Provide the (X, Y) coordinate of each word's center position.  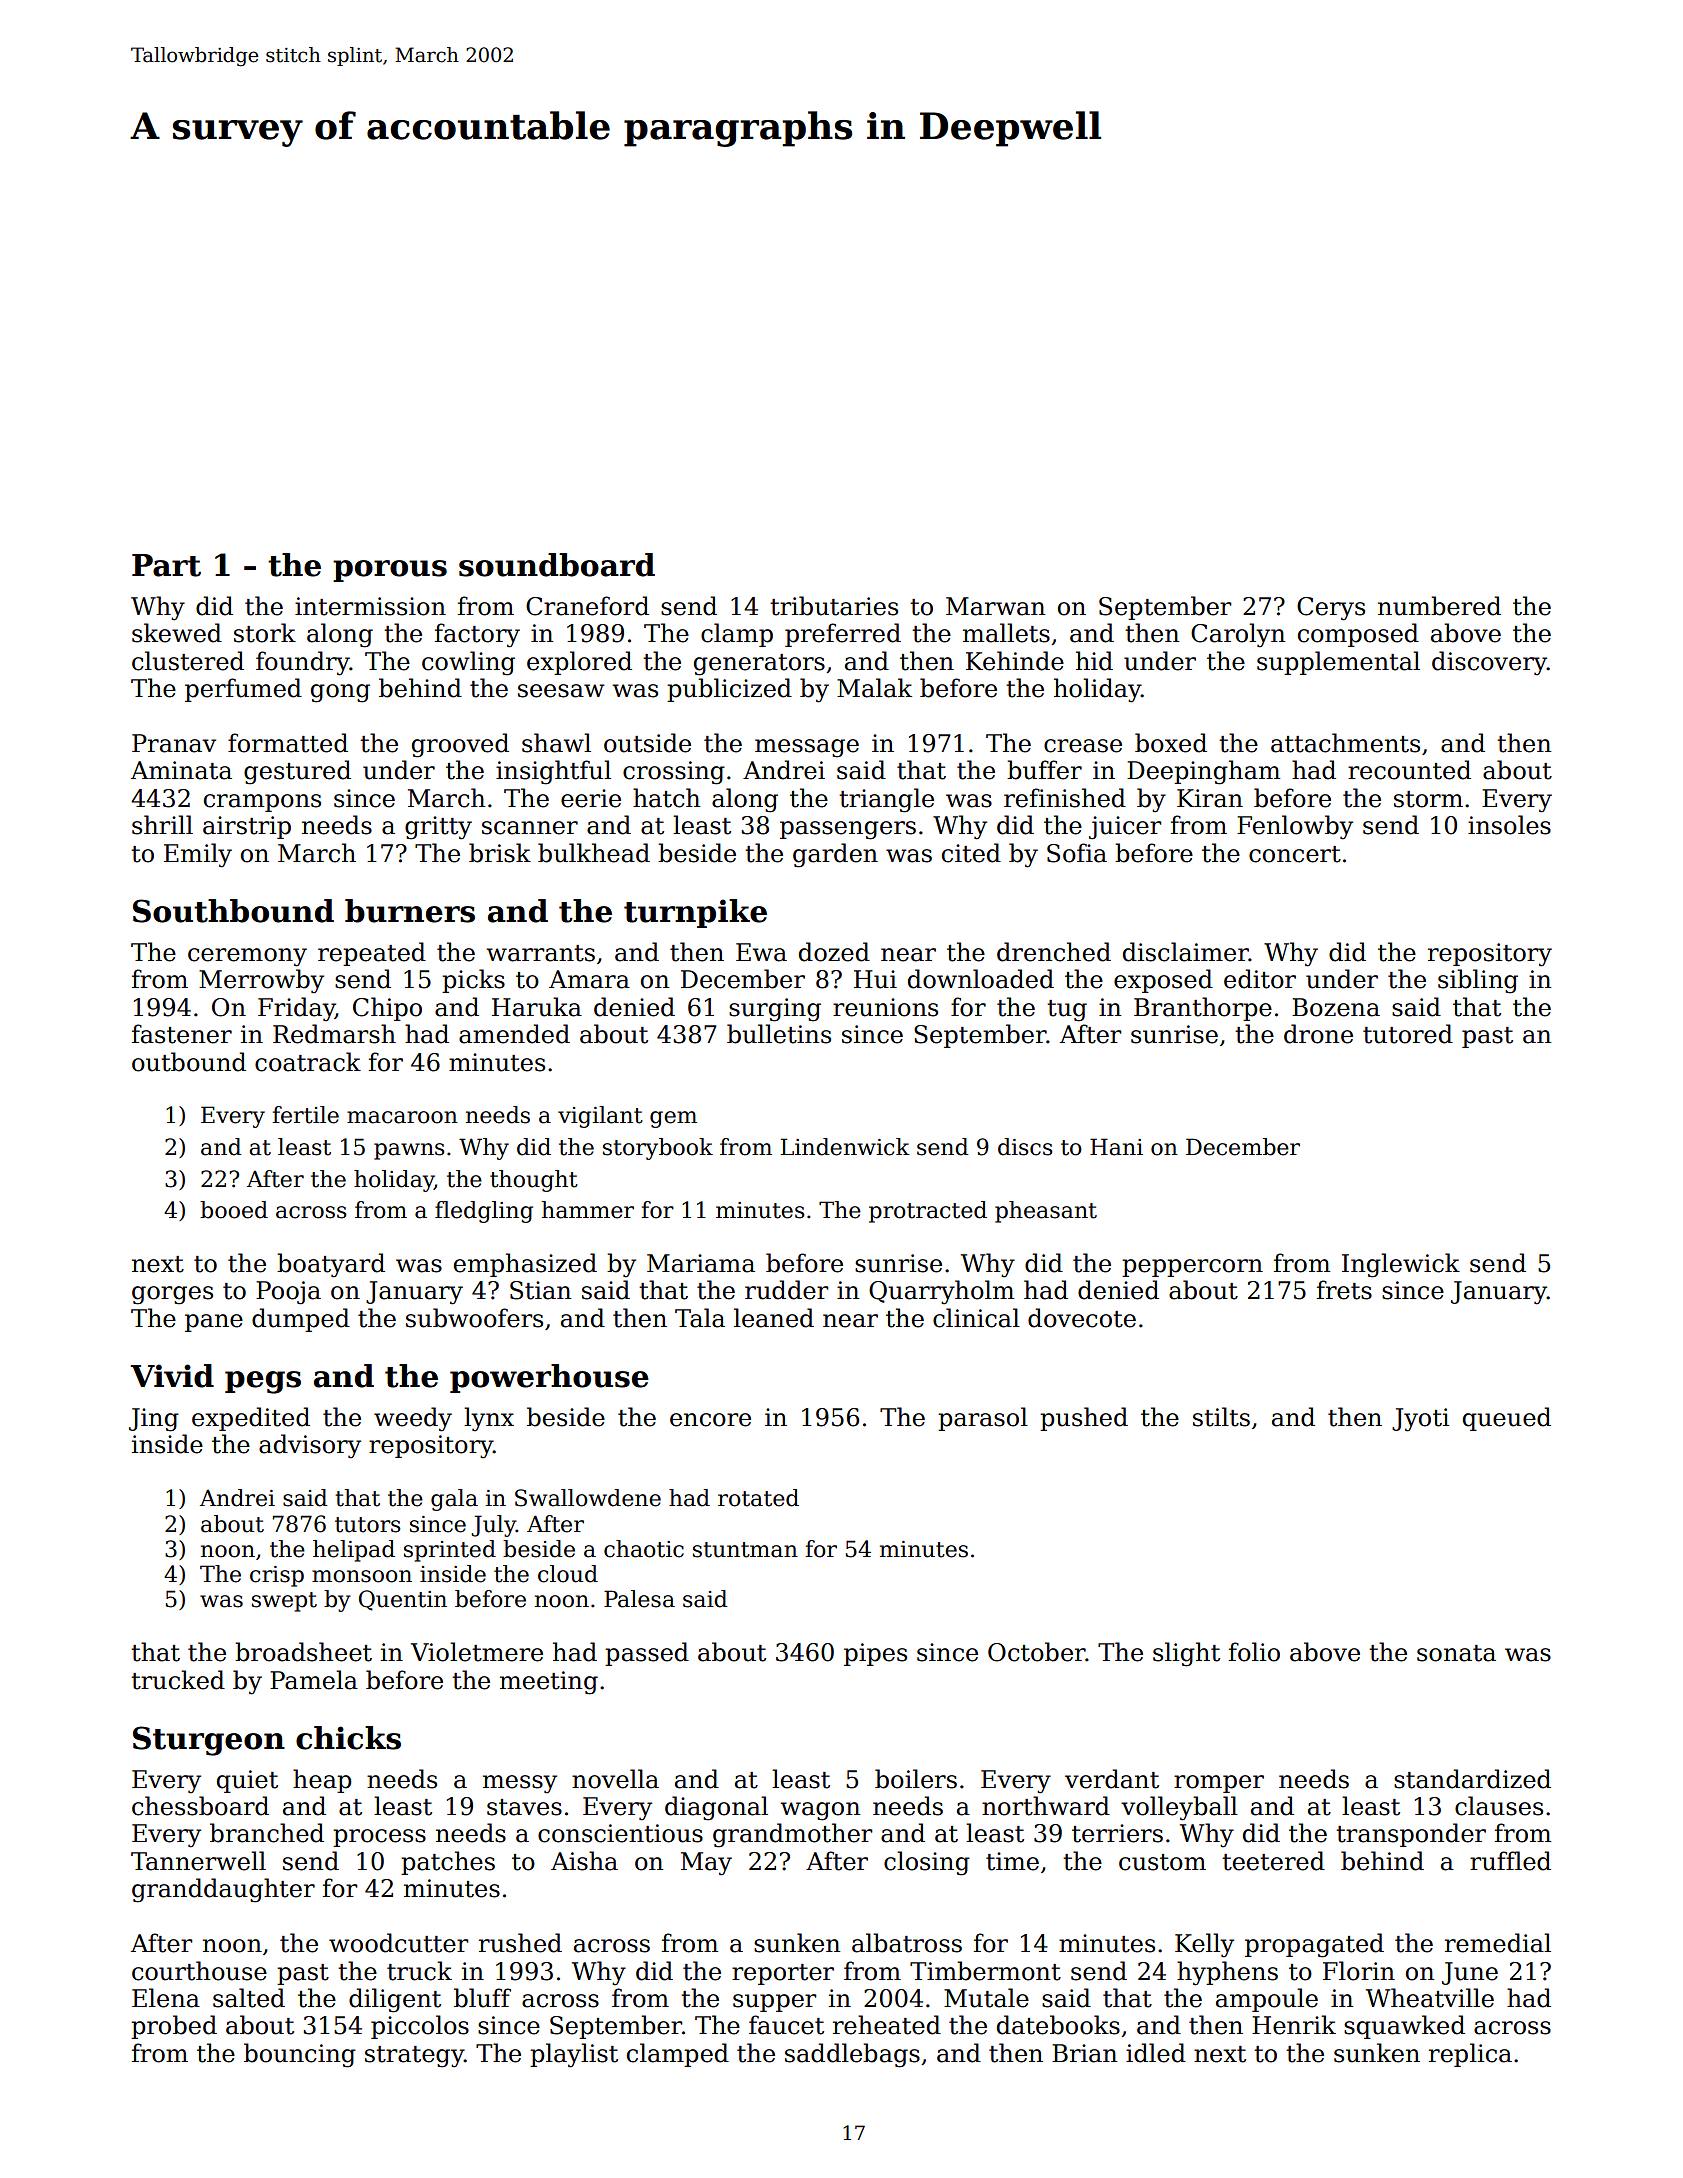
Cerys (1331, 609)
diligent (395, 2000)
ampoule (1267, 2000)
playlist (574, 2055)
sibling (1478, 981)
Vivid (172, 1376)
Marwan (996, 606)
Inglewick (1401, 1265)
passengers (848, 830)
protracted (928, 1212)
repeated (372, 954)
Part (166, 565)
